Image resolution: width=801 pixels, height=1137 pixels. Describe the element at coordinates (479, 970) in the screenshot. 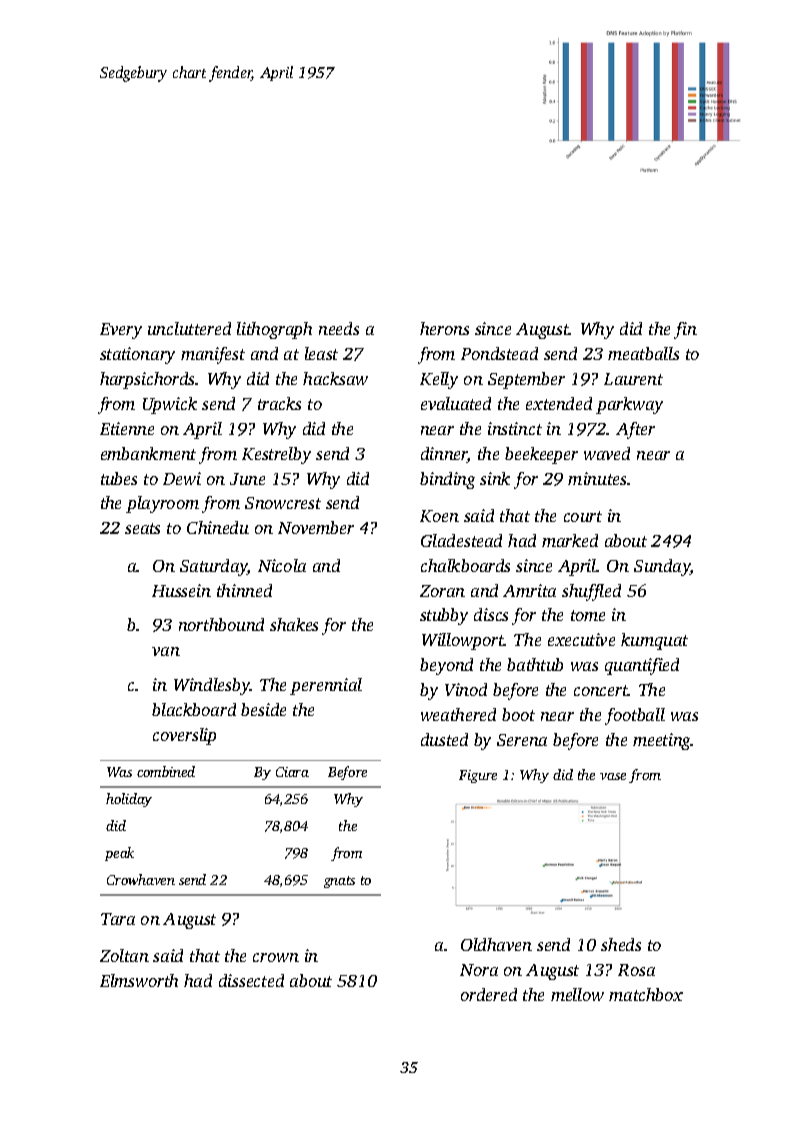

I see `Nora` at that location.
